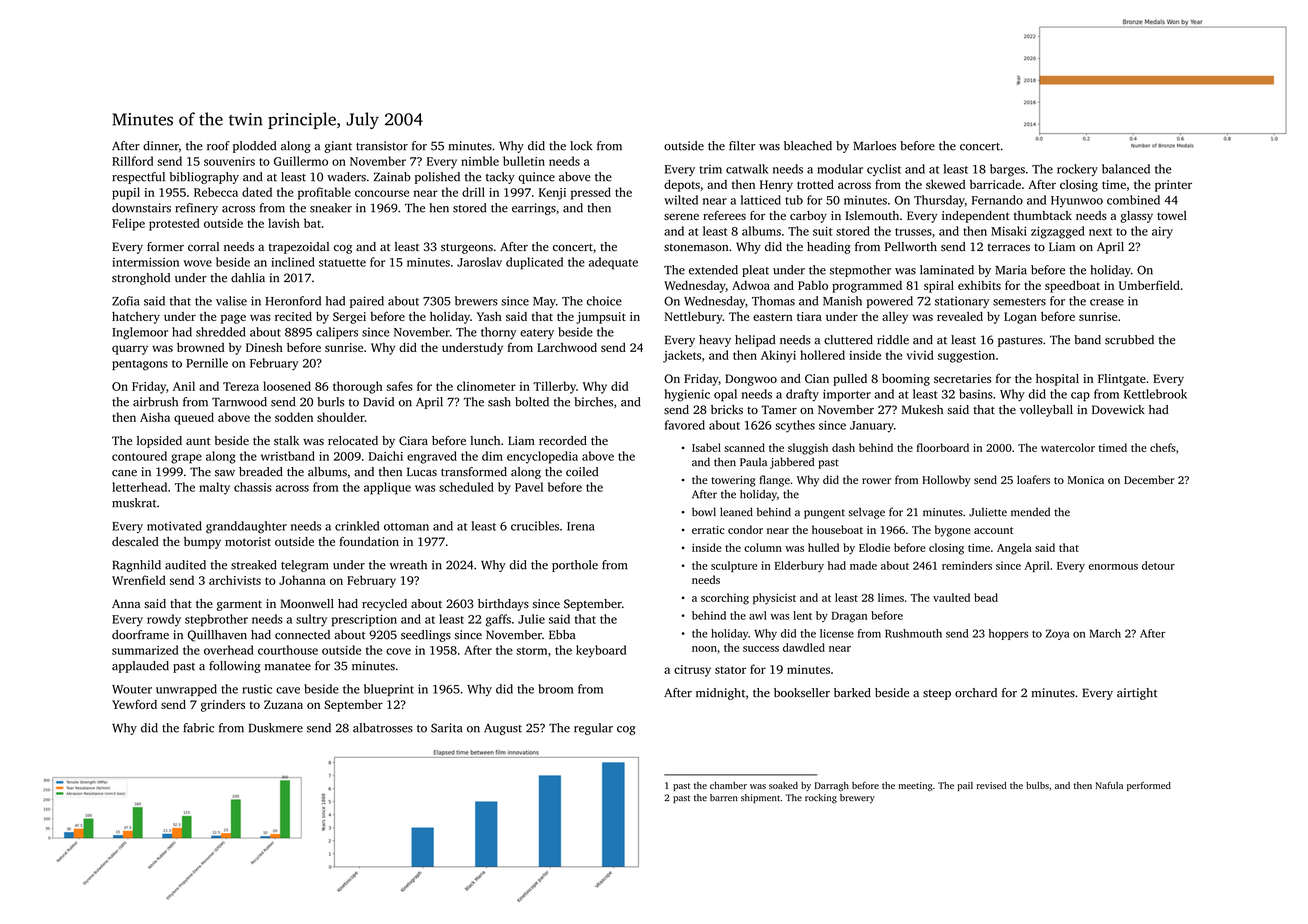 The height and width of the image is (924, 1308). I want to click on booming, so click(906, 380).
